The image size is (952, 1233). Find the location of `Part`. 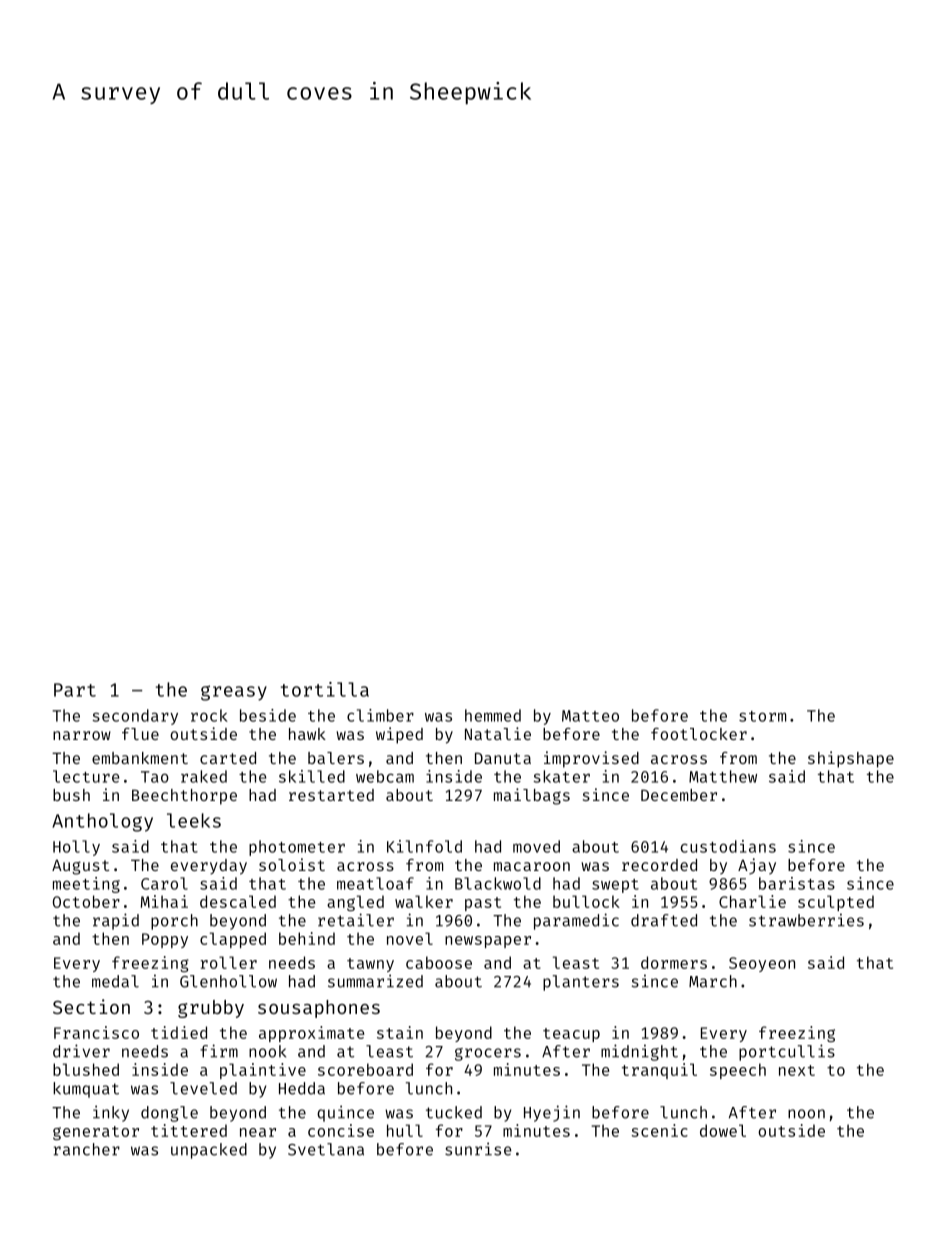

Part is located at coordinates (75, 690).
